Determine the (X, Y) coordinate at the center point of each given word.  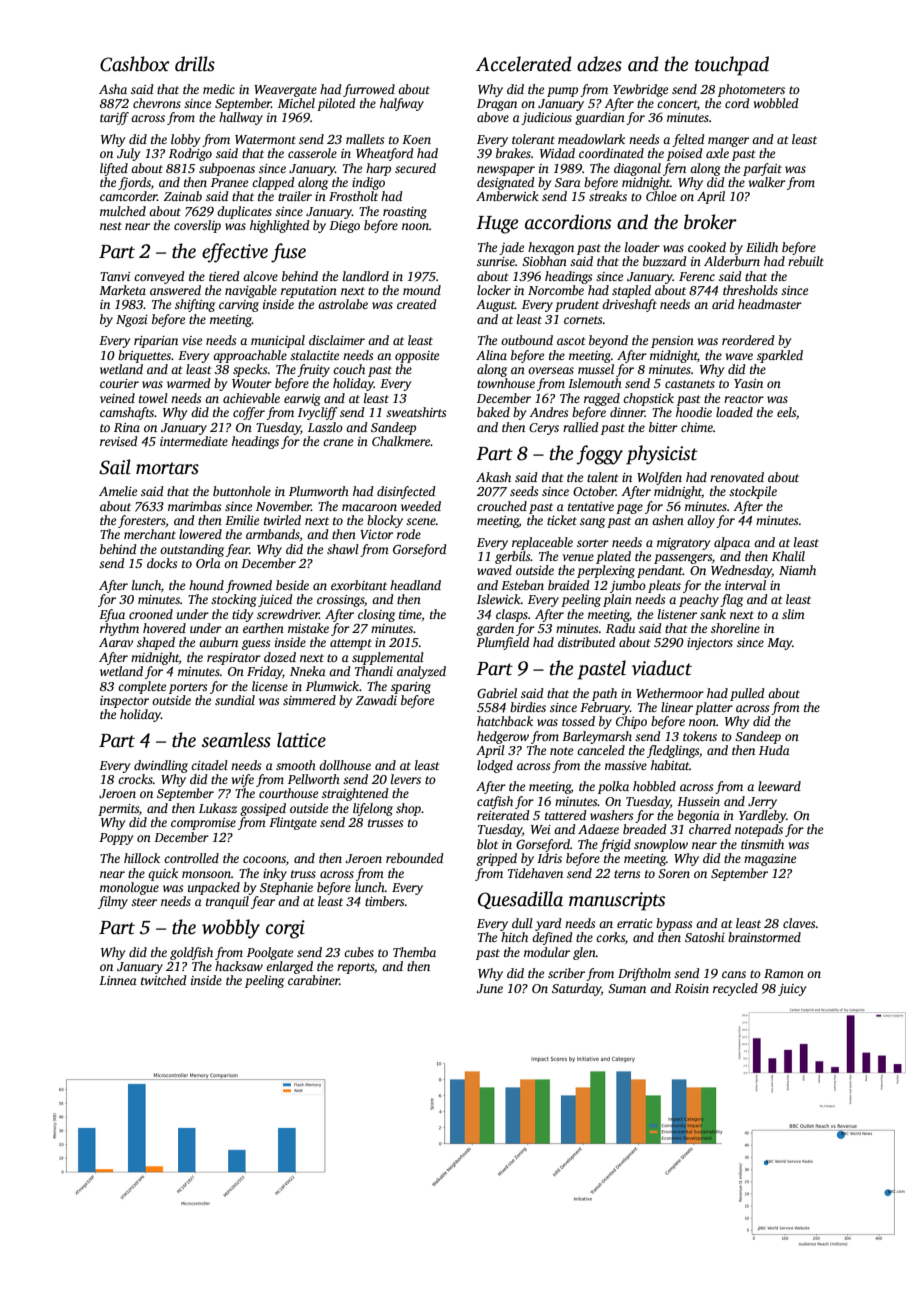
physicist (662, 455)
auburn (218, 642)
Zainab (183, 196)
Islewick (499, 599)
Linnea (118, 980)
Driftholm (644, 974)
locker (494, 290)
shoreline (735, 628)
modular (547, 952)
